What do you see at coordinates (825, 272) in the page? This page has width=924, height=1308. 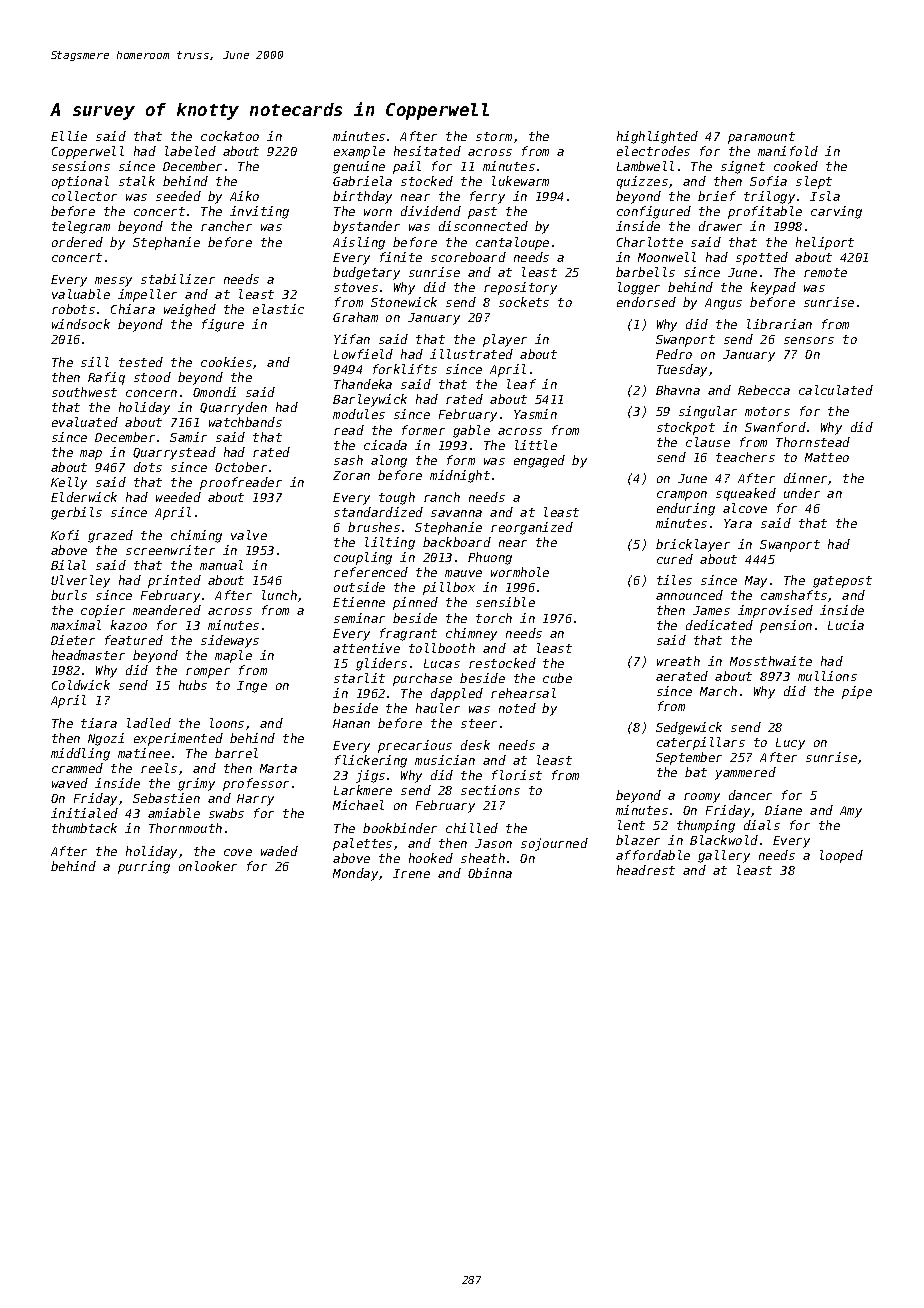 I see `remote` at bounding box center [825, 272].
